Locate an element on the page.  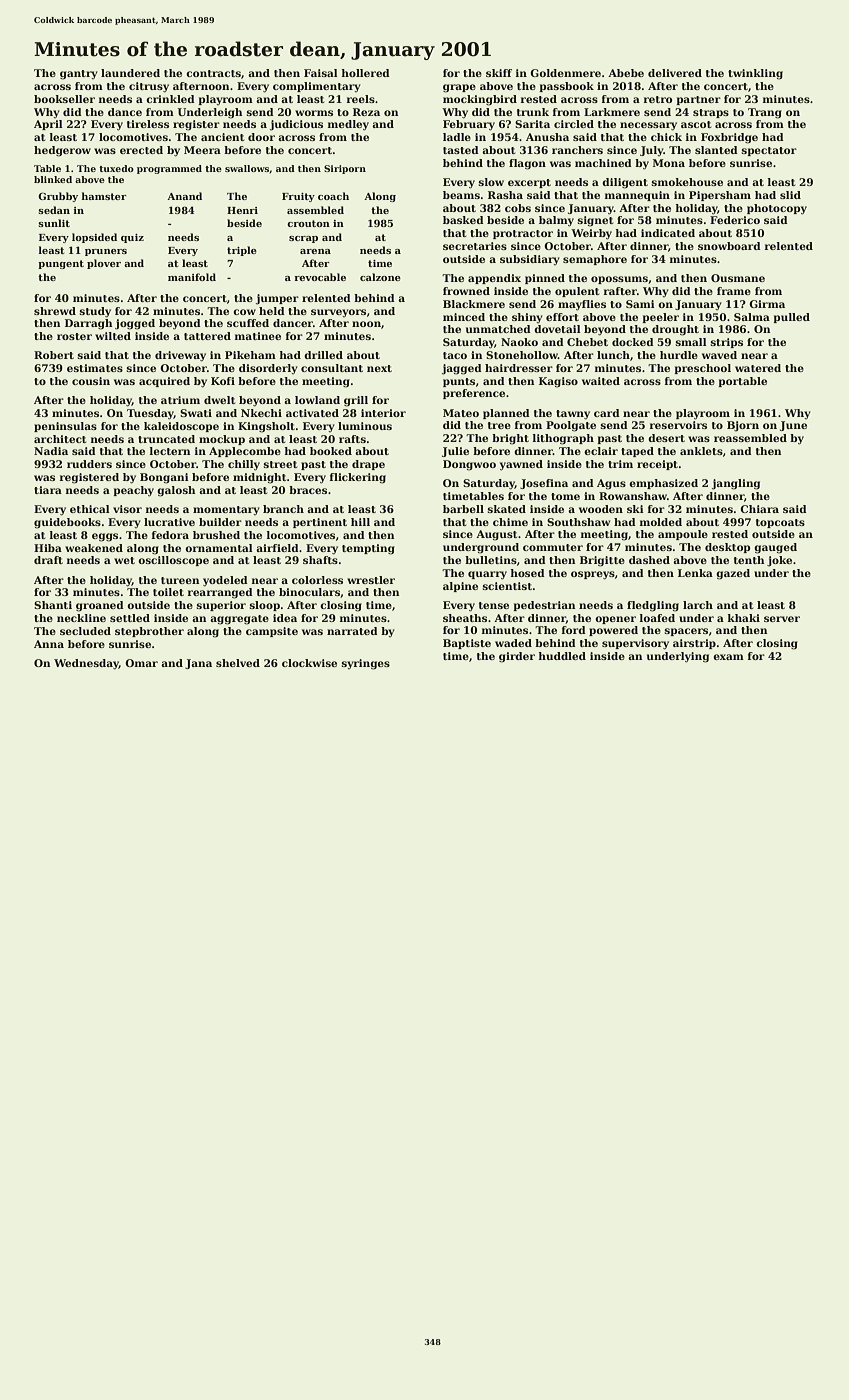
peeler is located at coordinates (660, 318).
